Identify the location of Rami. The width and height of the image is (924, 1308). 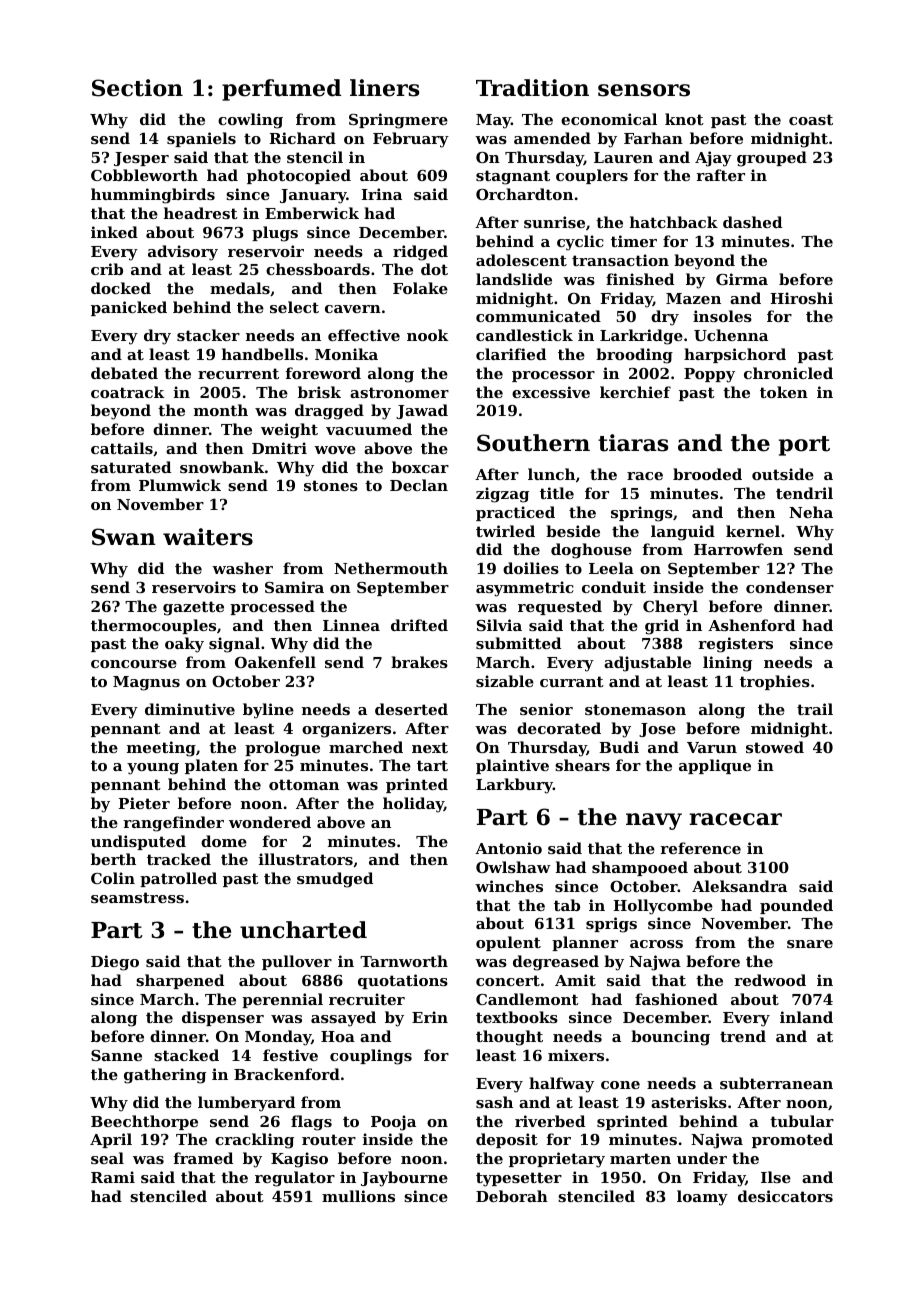
(113, 1177).
